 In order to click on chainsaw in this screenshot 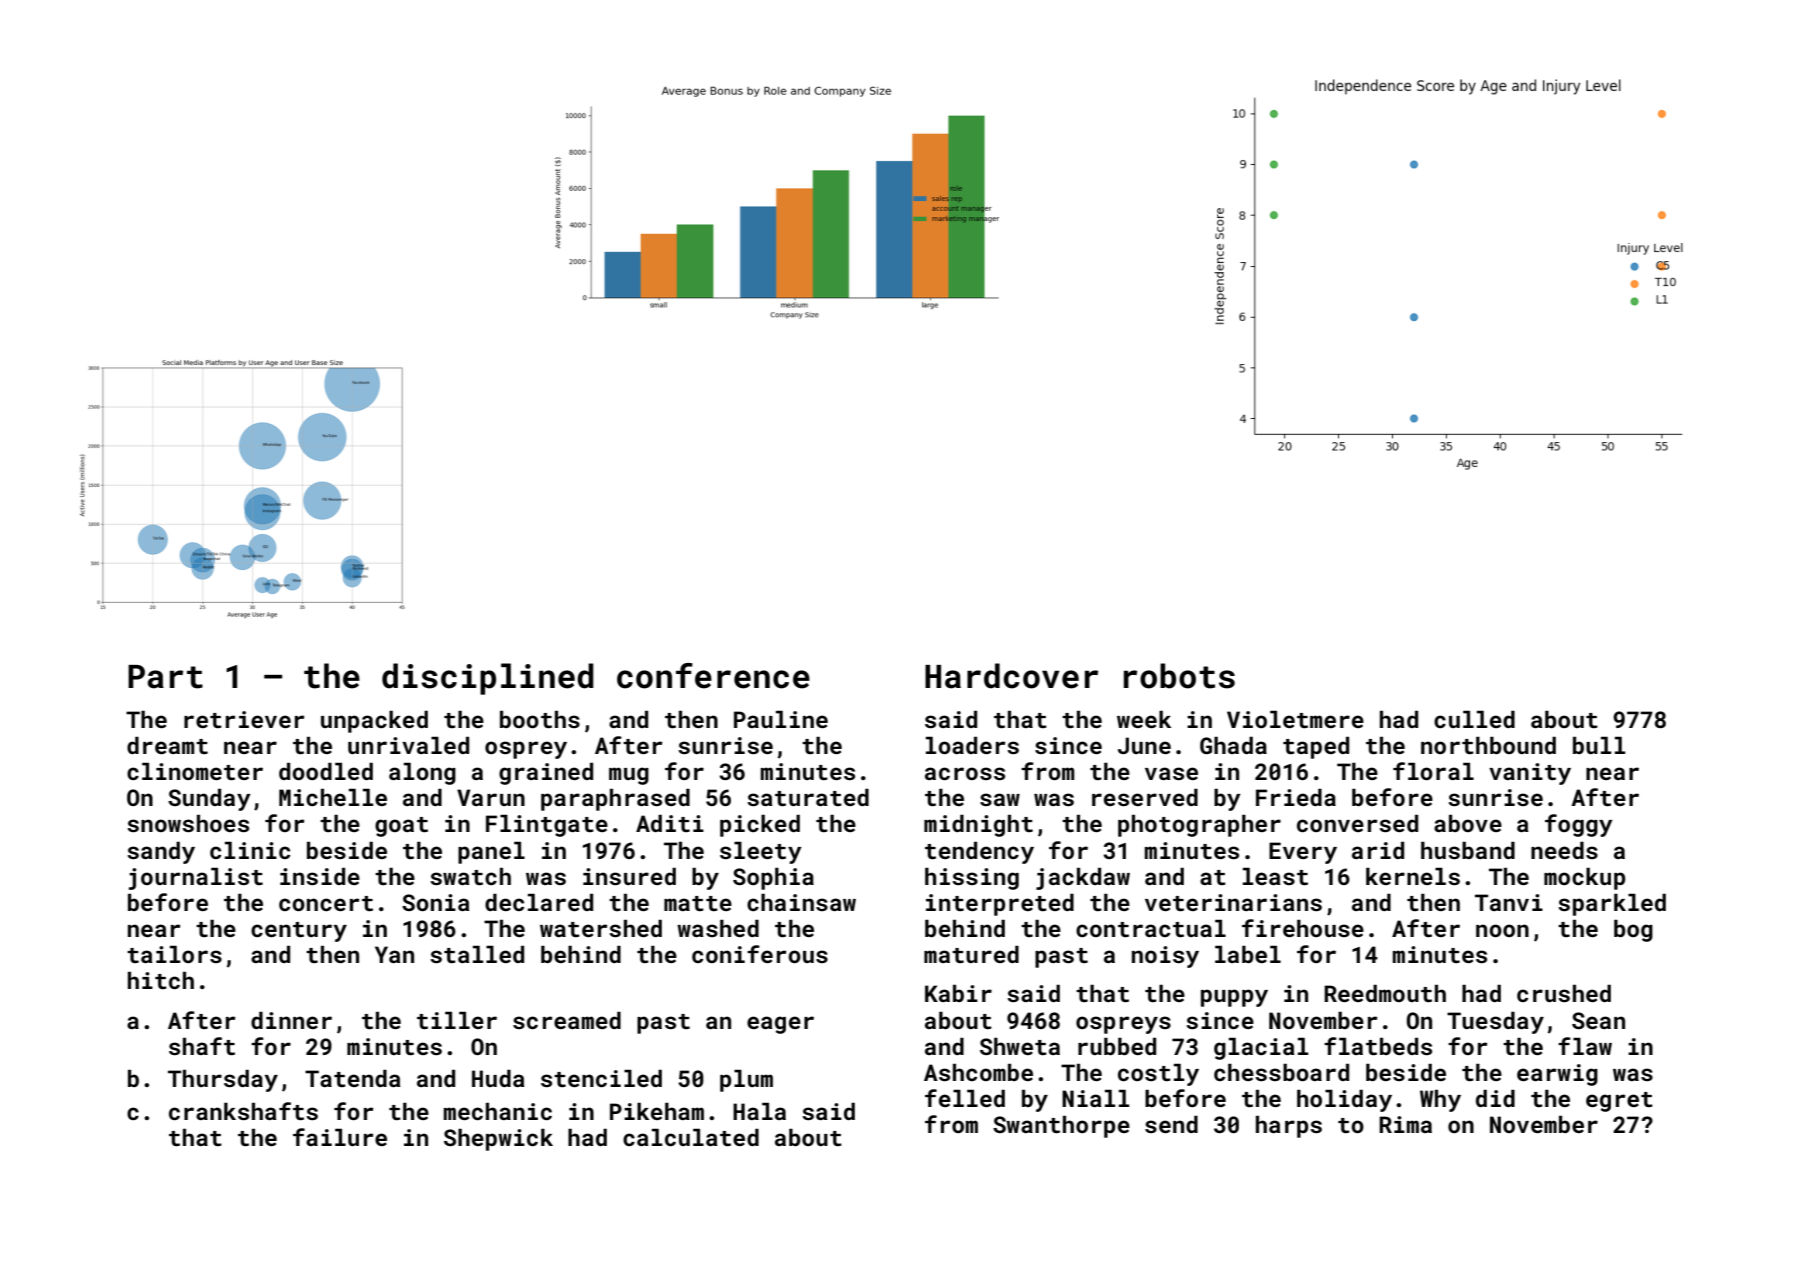, I will do `click(801, 902)`.
